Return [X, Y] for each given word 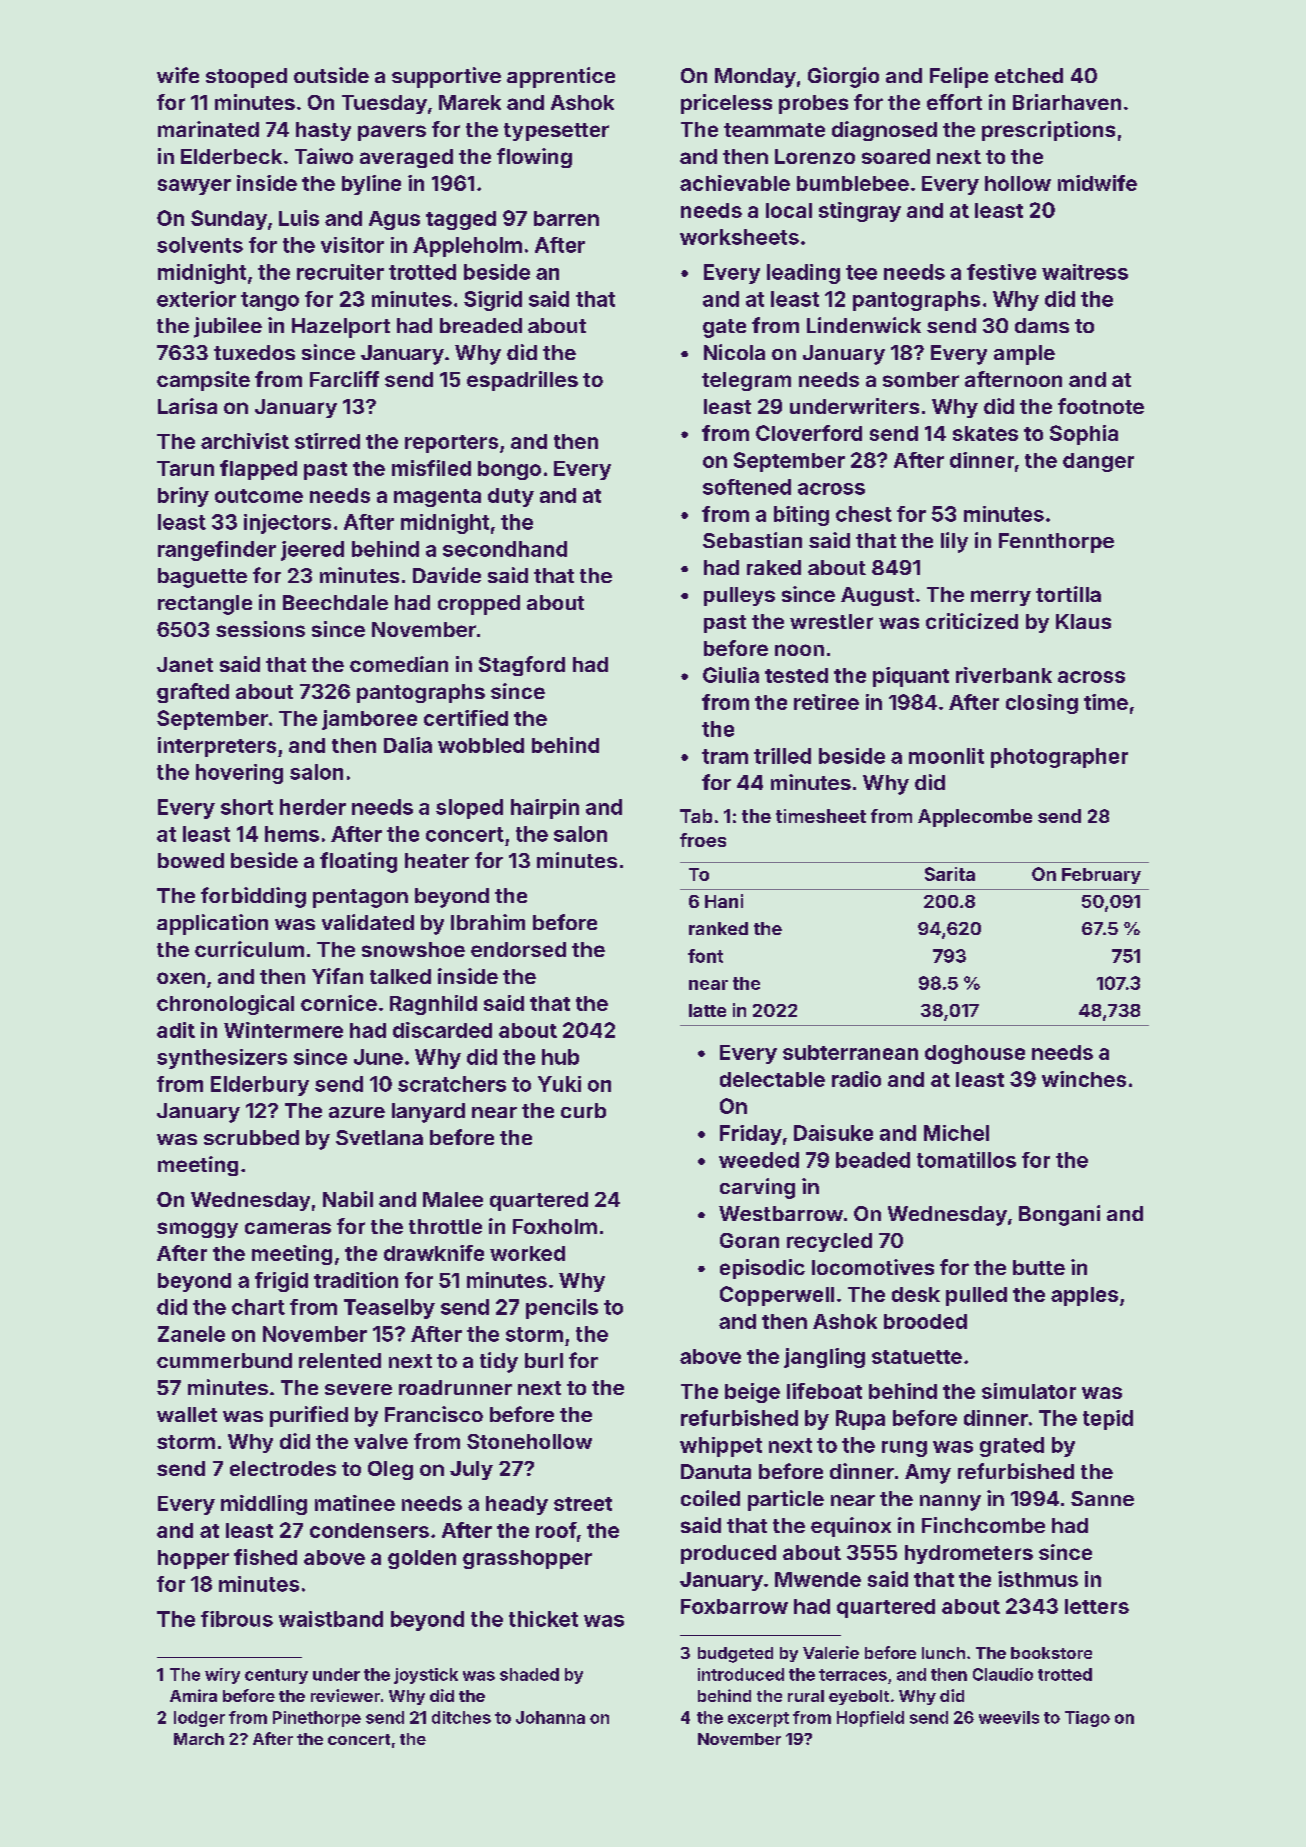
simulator [1029, 1391]
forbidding [253, 897]
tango [270, 301]
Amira [193, 1695]
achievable [735, 183]
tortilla [1068, 594]
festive [1001, 272]
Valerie [831, 1652]
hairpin [545, 809]
